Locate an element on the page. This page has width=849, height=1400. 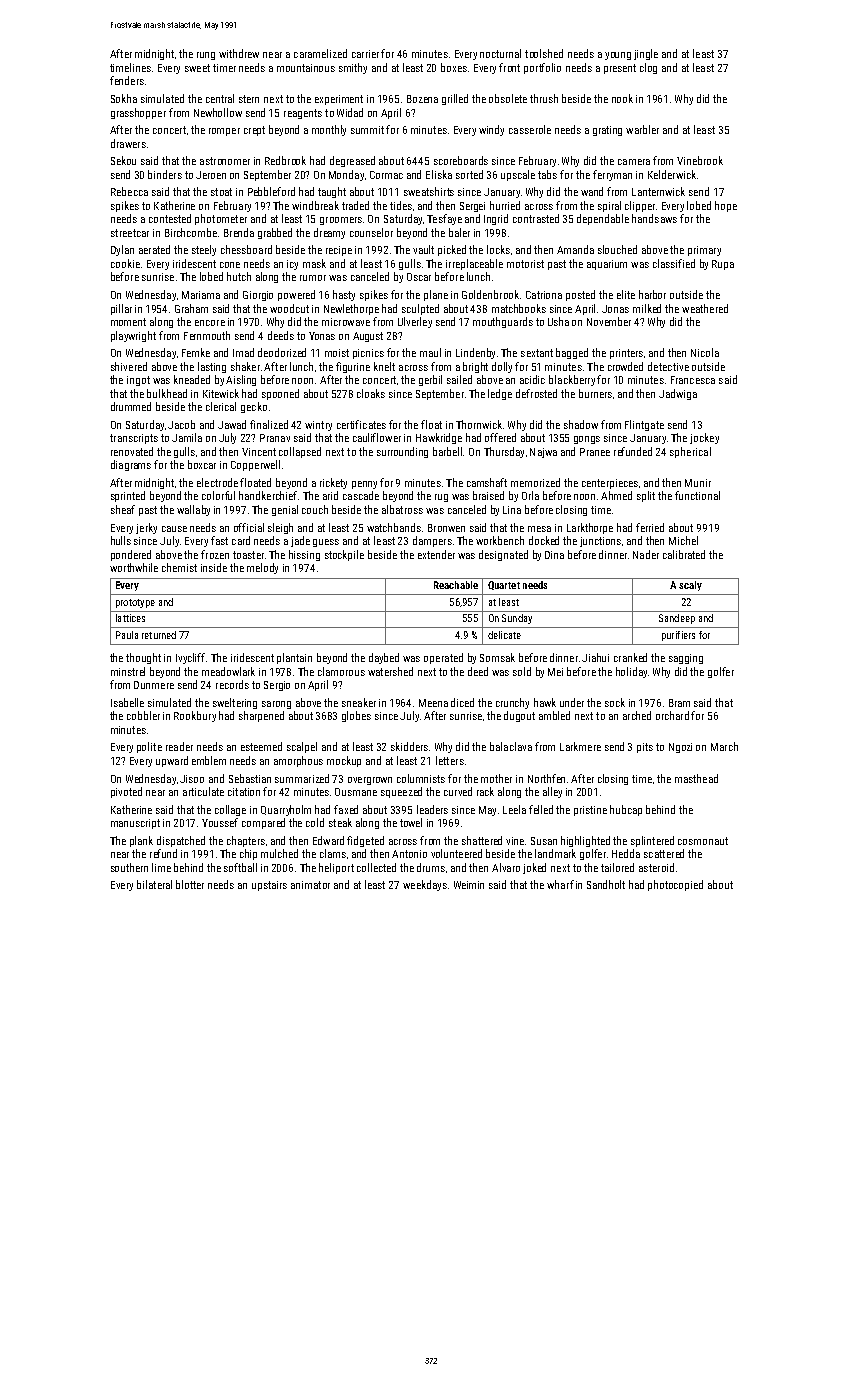
warbler is located at coordinates (642, 129).
